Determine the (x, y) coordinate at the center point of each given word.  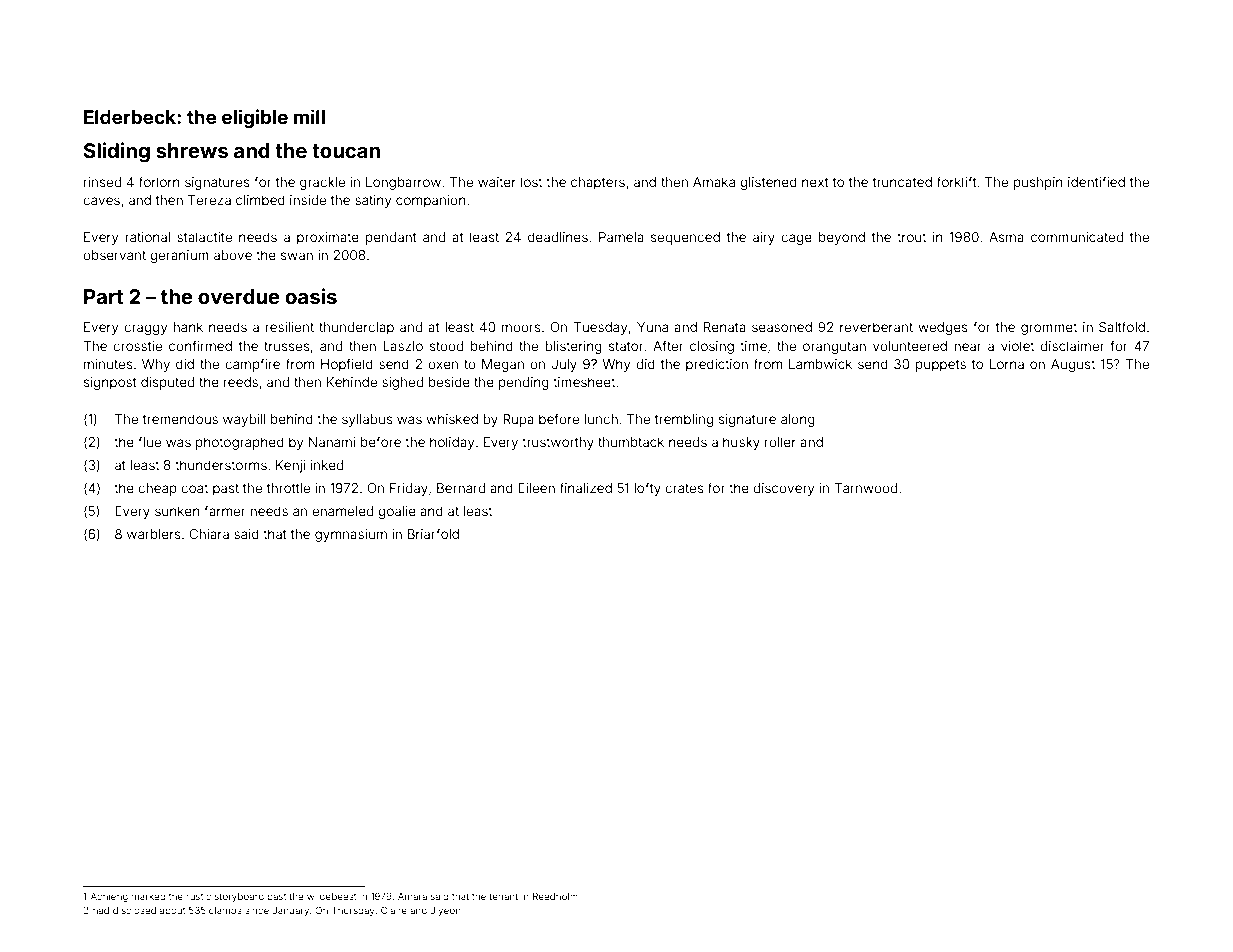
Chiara (209, 534)
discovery (783, 489)
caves (101, 201)
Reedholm (555, 896)
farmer (225, 510)
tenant (503, 896)
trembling (684, 420)
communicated (1077, 237)
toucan (346, 151)
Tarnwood (865, 488)
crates (684, 488)
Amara (412, 896)
